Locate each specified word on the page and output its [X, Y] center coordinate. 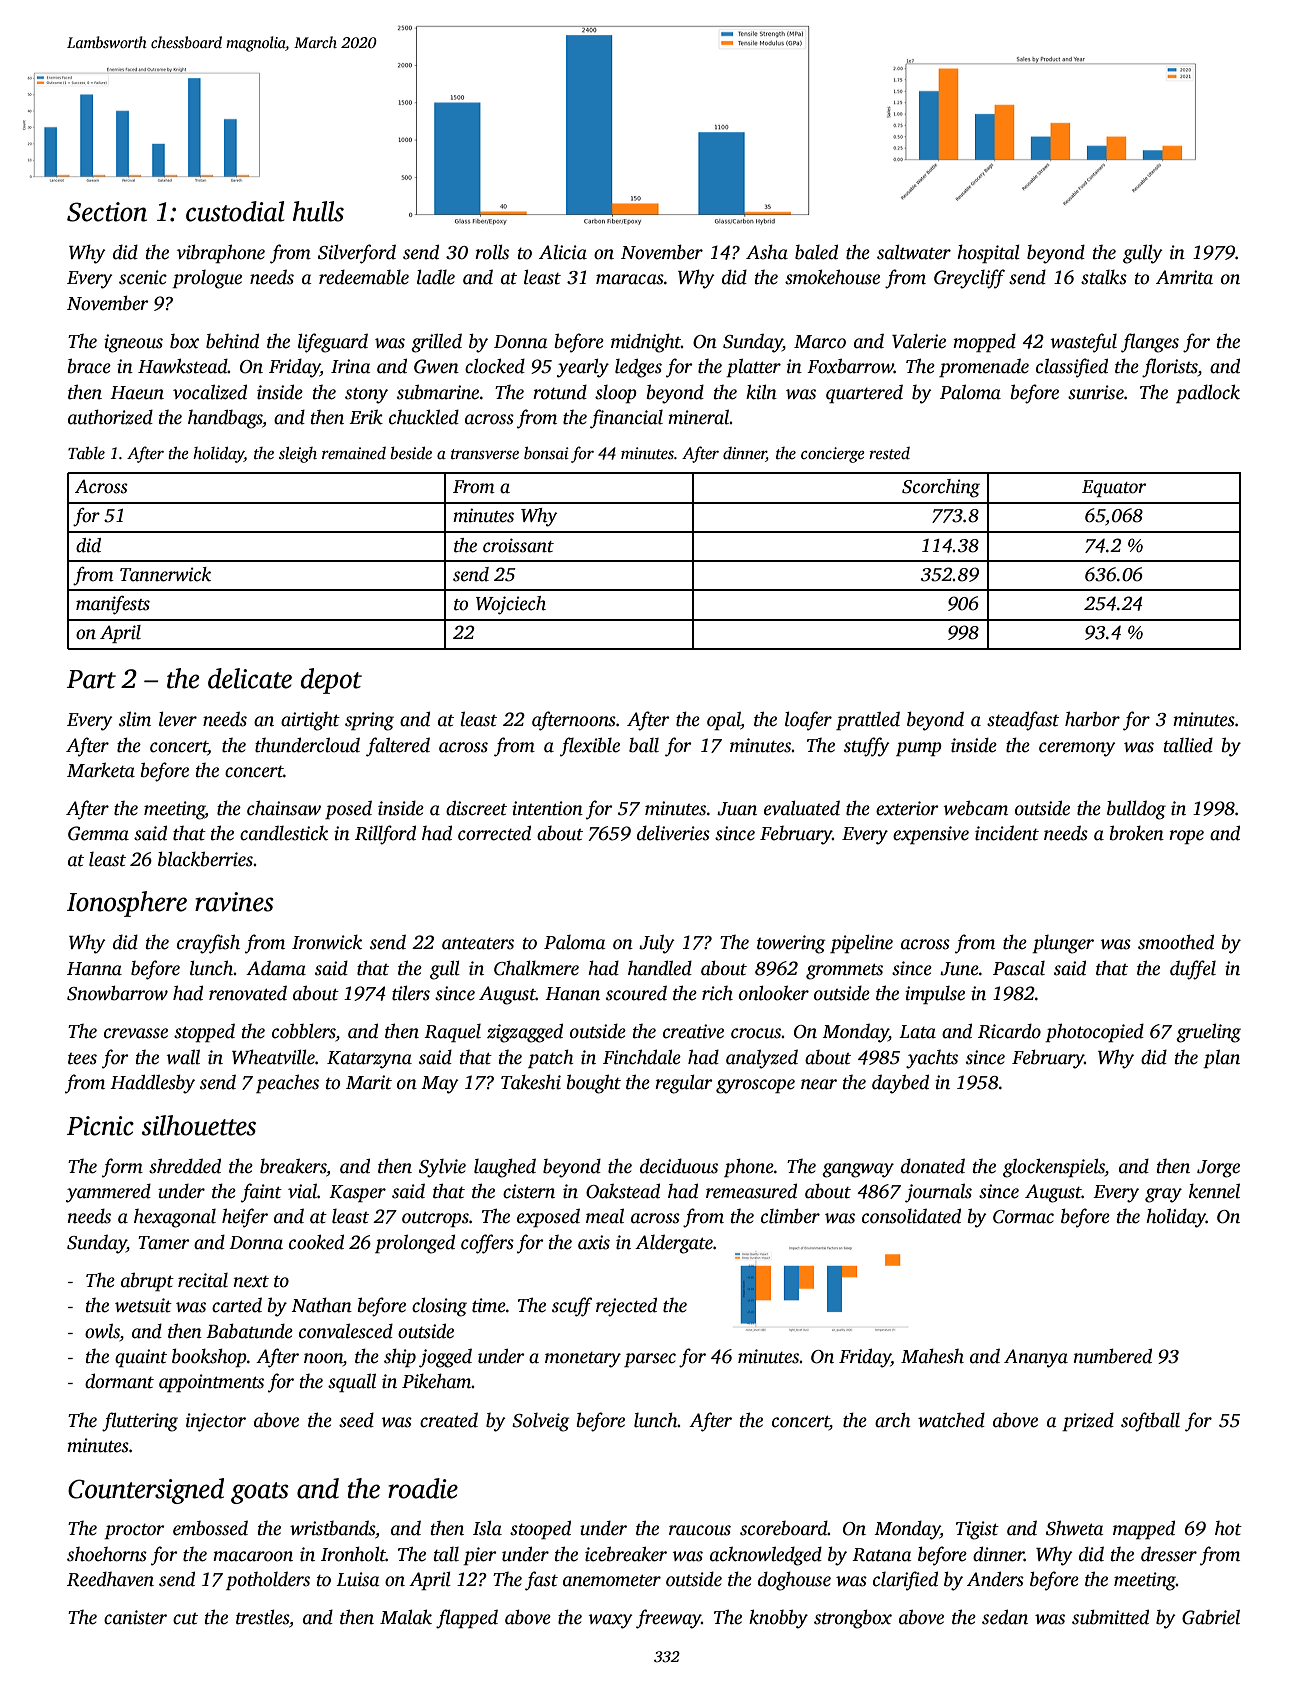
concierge [833, 455]
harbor [1092, 719]
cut [185, 1619]
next [251, 1282]
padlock [1208, 393]
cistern [529, 1191]
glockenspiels [1054, 1168]
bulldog [1136, 810]
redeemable [364, 277]
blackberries [205, 859]
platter [753, 368]
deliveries [673, 833]
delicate [250, 678]
